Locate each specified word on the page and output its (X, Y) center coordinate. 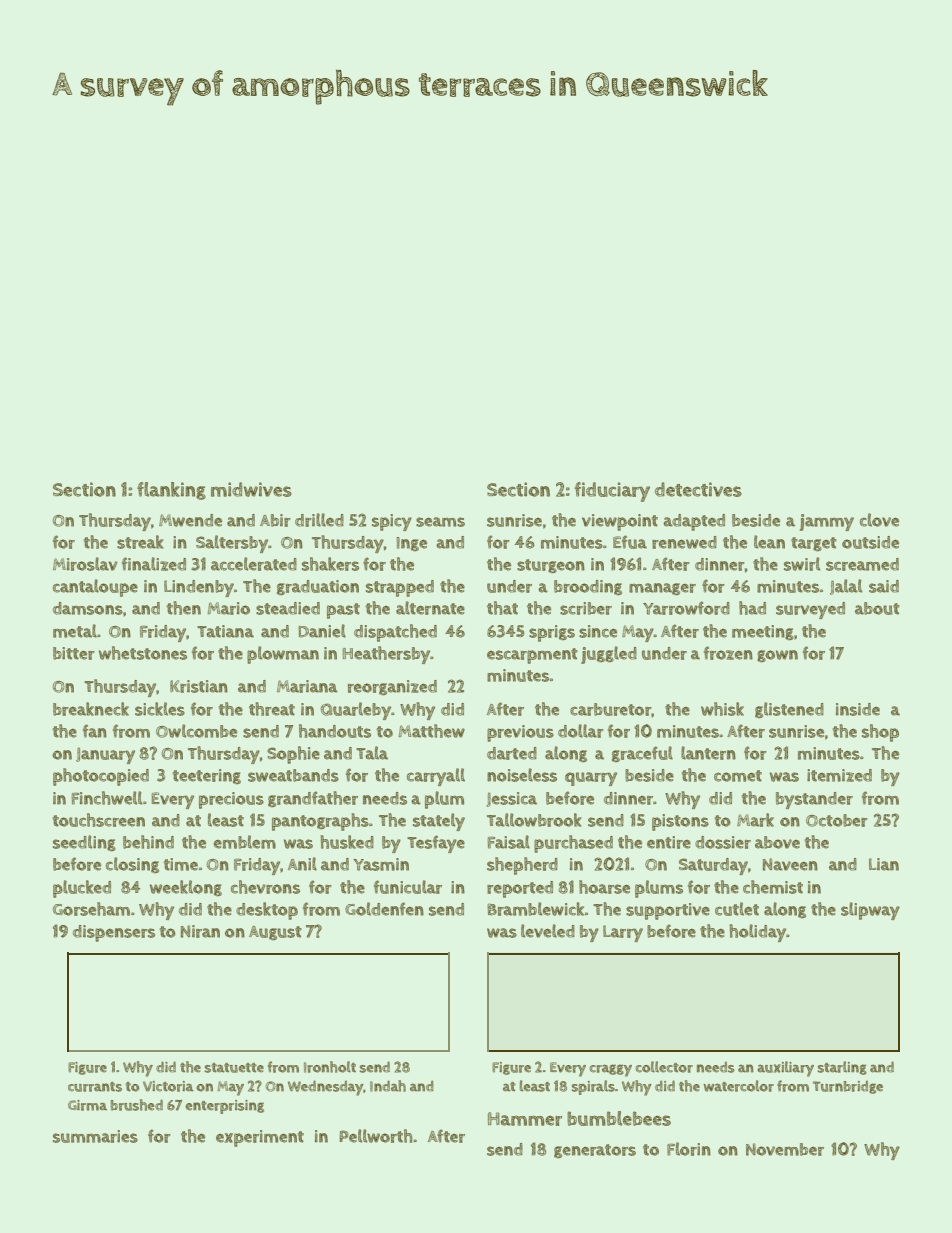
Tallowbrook (534, 820)
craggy (611, 1070)
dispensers (114, 933)
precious (231, 800)
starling (842, 1068)
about (877, 608)
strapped (400, 588)
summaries (95, 1136)
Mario (228, 608)
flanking (171, 491)
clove (879, 520)
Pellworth (376, 1136)
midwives (251, 489)
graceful (642, 754)
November (785, 1149)
